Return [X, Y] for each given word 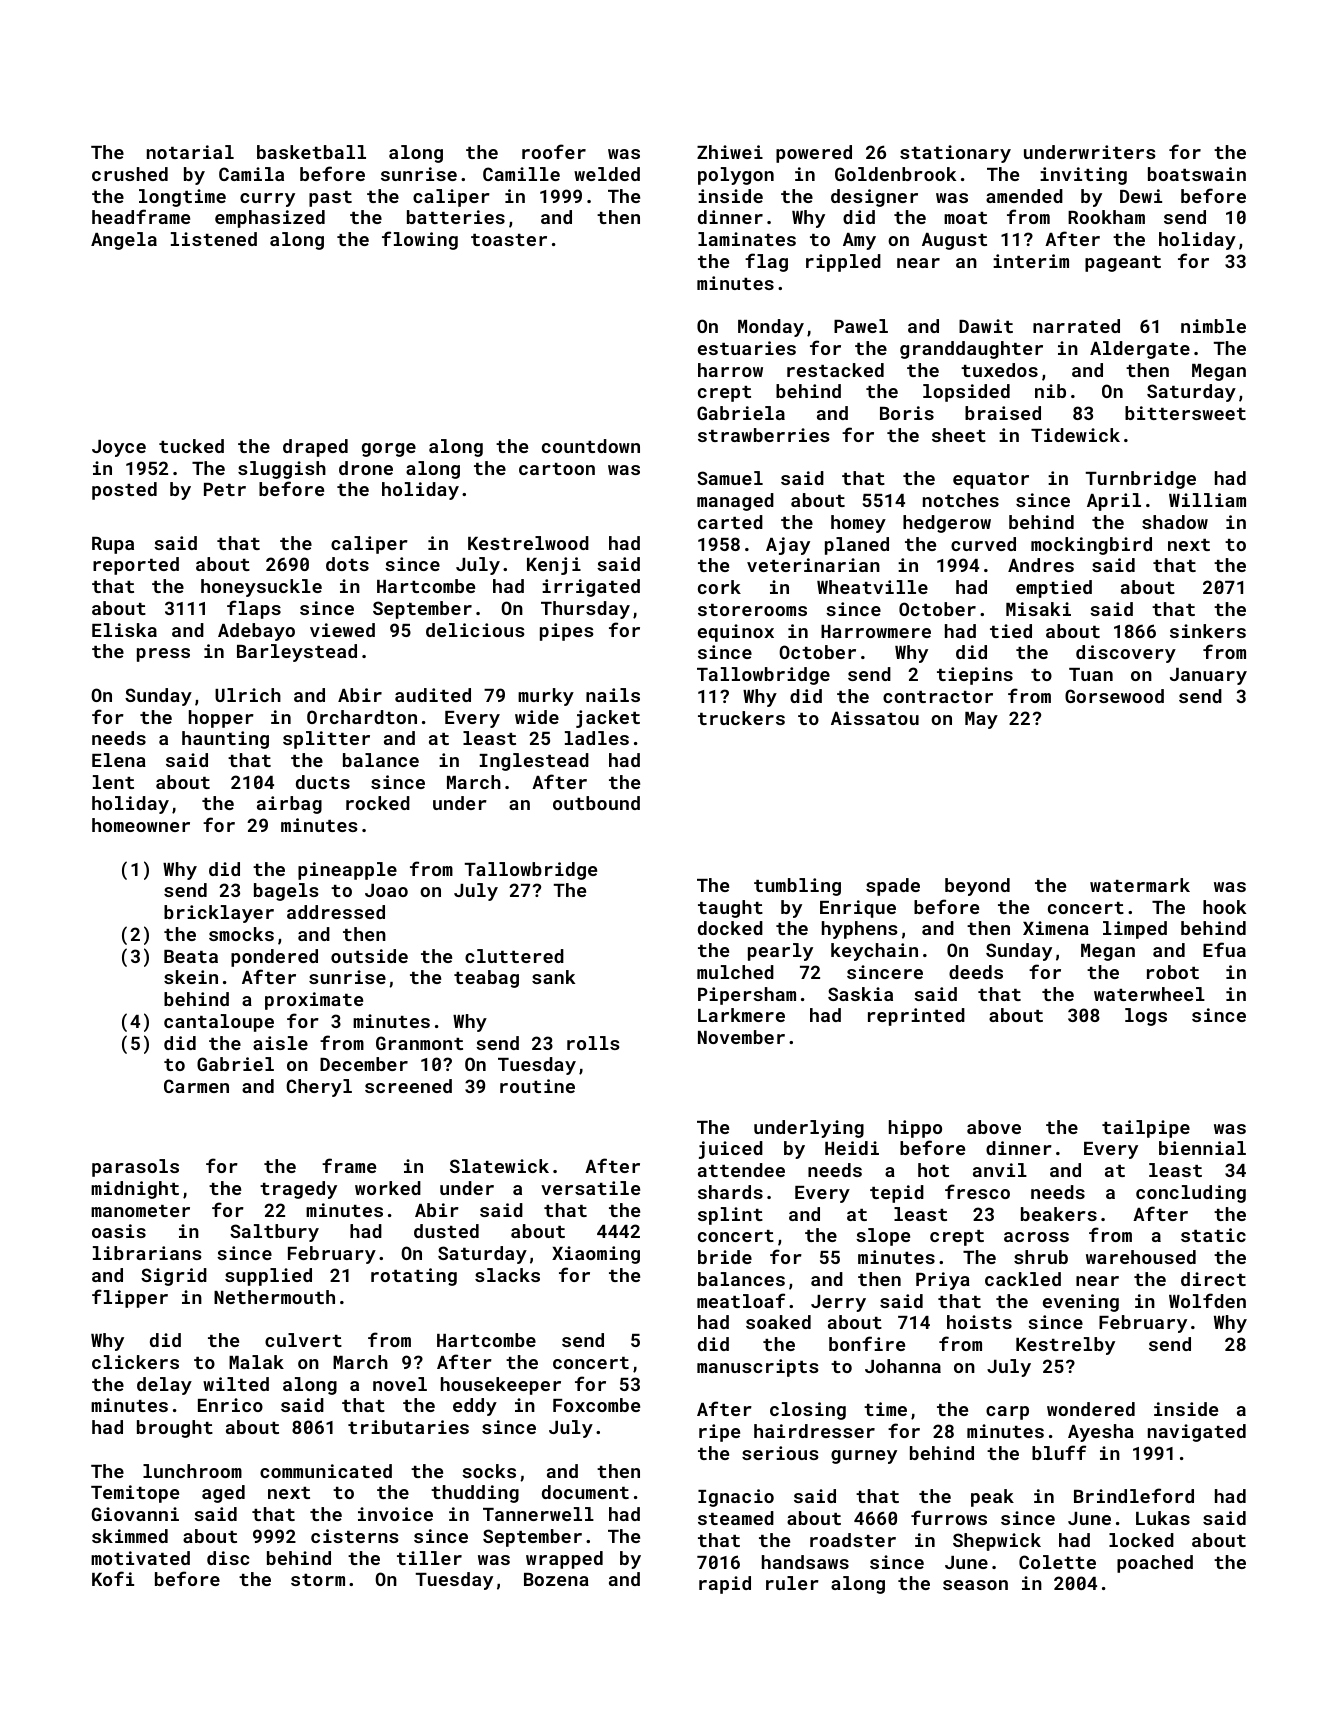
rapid [725, 1585]
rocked [378, 803]
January [1208, 676]
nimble [1213, 326]
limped [1135, 930]
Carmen [196, 1086]
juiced [731, 1150]
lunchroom [192, 1471]
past [330, 199]
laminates [747, 239]
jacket [608, 719]
